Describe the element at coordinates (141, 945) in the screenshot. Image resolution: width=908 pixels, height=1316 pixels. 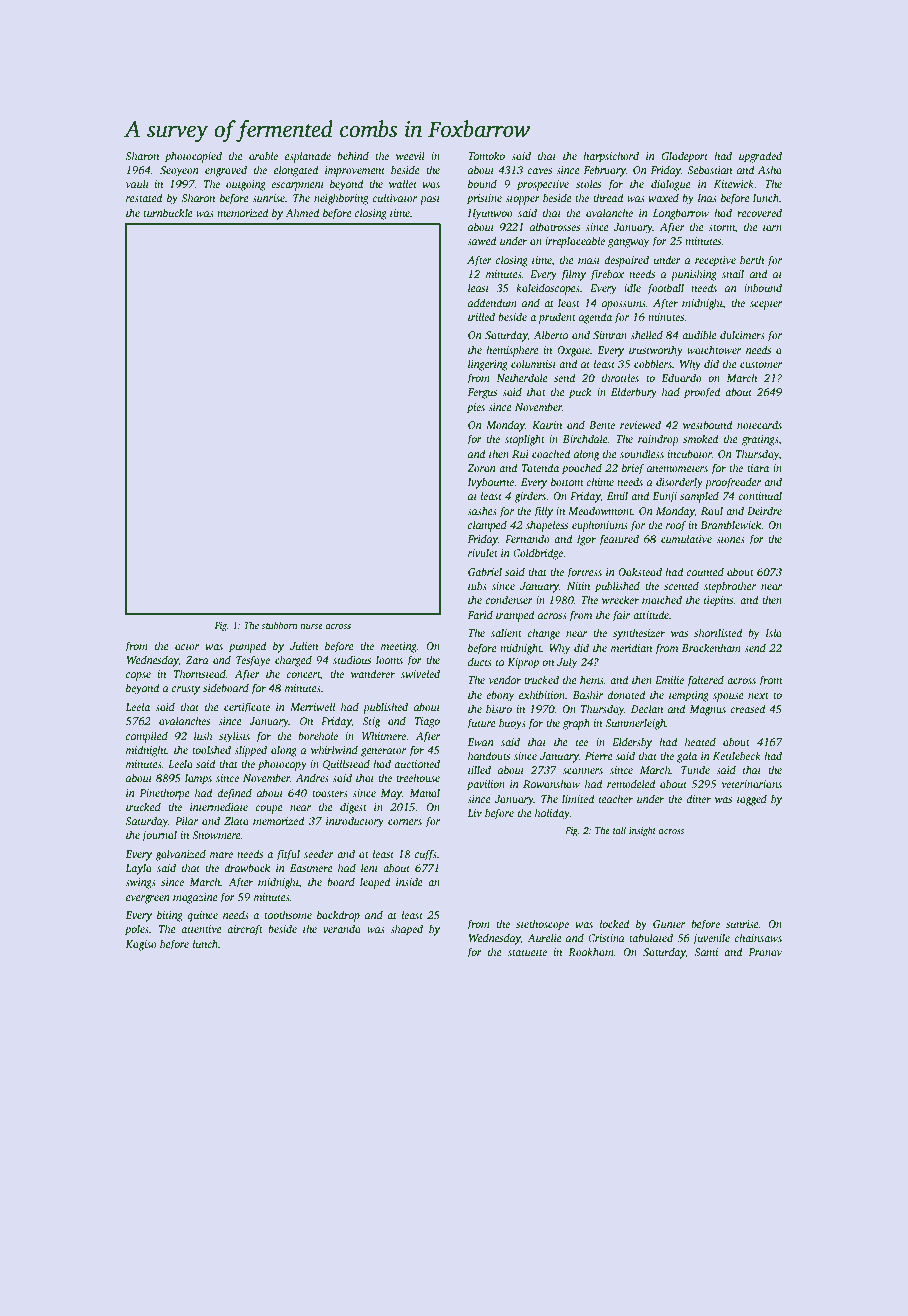
I see `Kagiso` at that location.
